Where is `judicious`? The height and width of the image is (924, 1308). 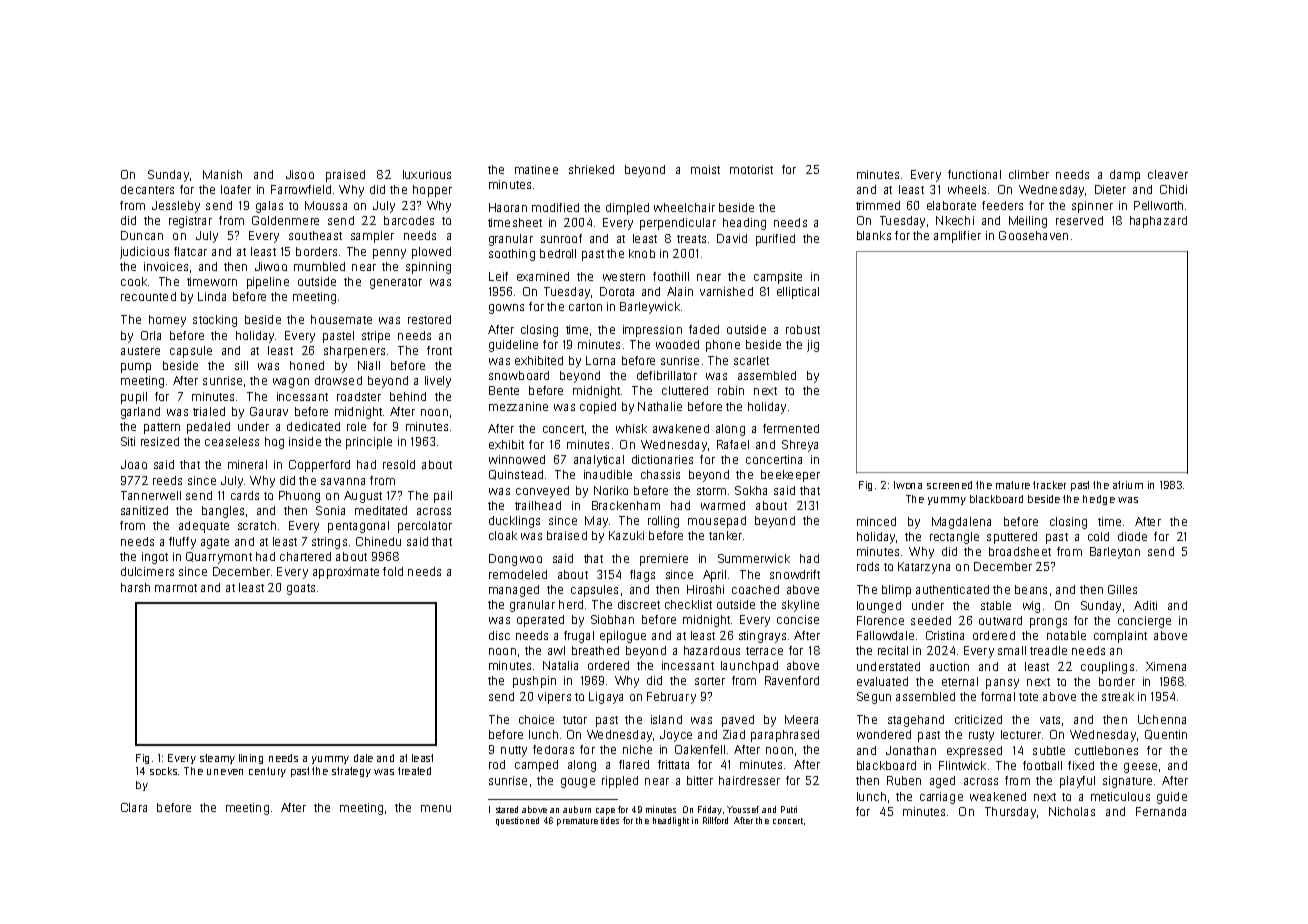 judicious is located at coordinates (144, 253).
